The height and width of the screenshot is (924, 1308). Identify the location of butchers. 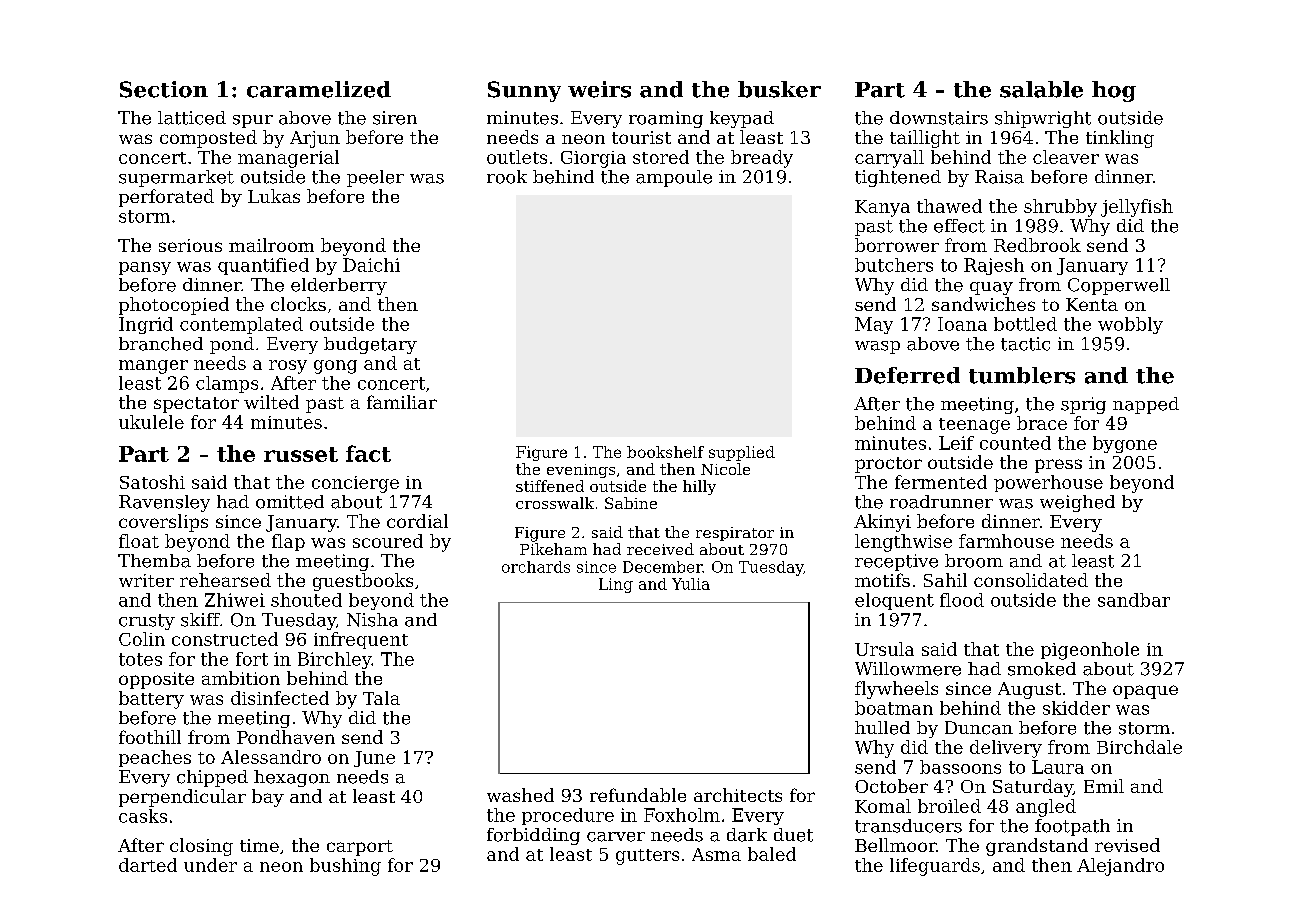
(894, 265).
